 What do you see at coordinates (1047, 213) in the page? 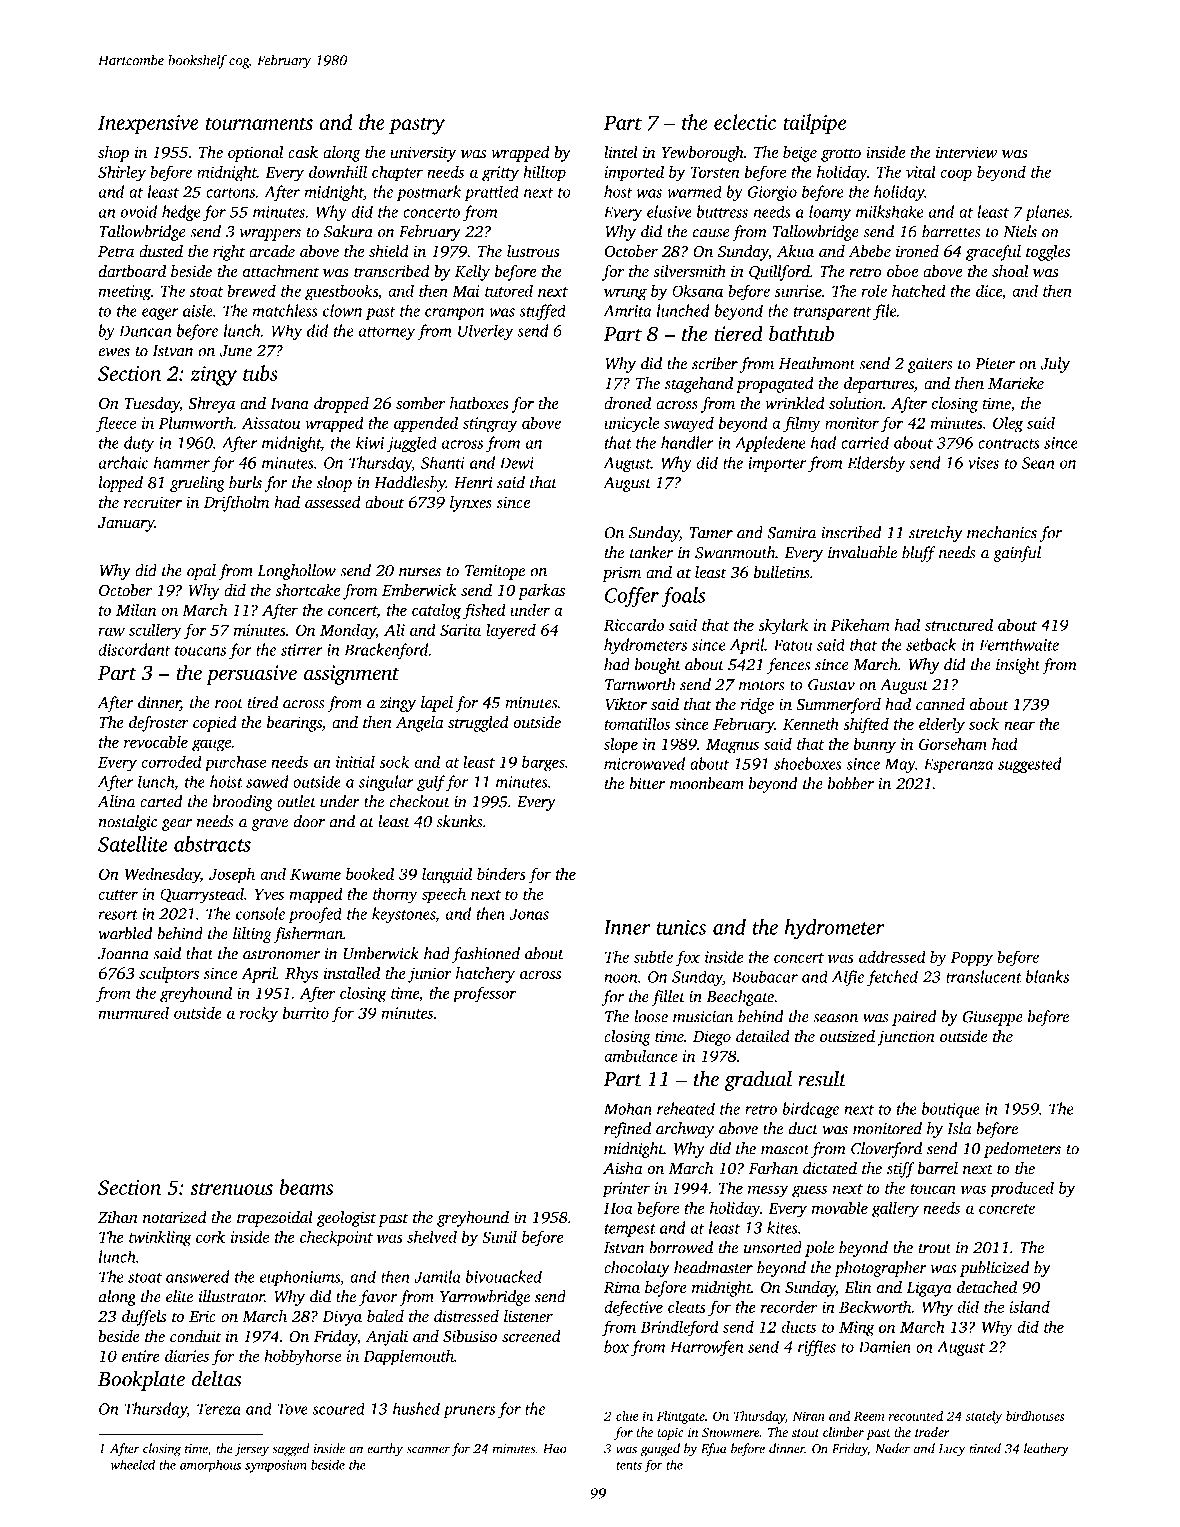
I see `planes` at bounding box center [1047, 213].
